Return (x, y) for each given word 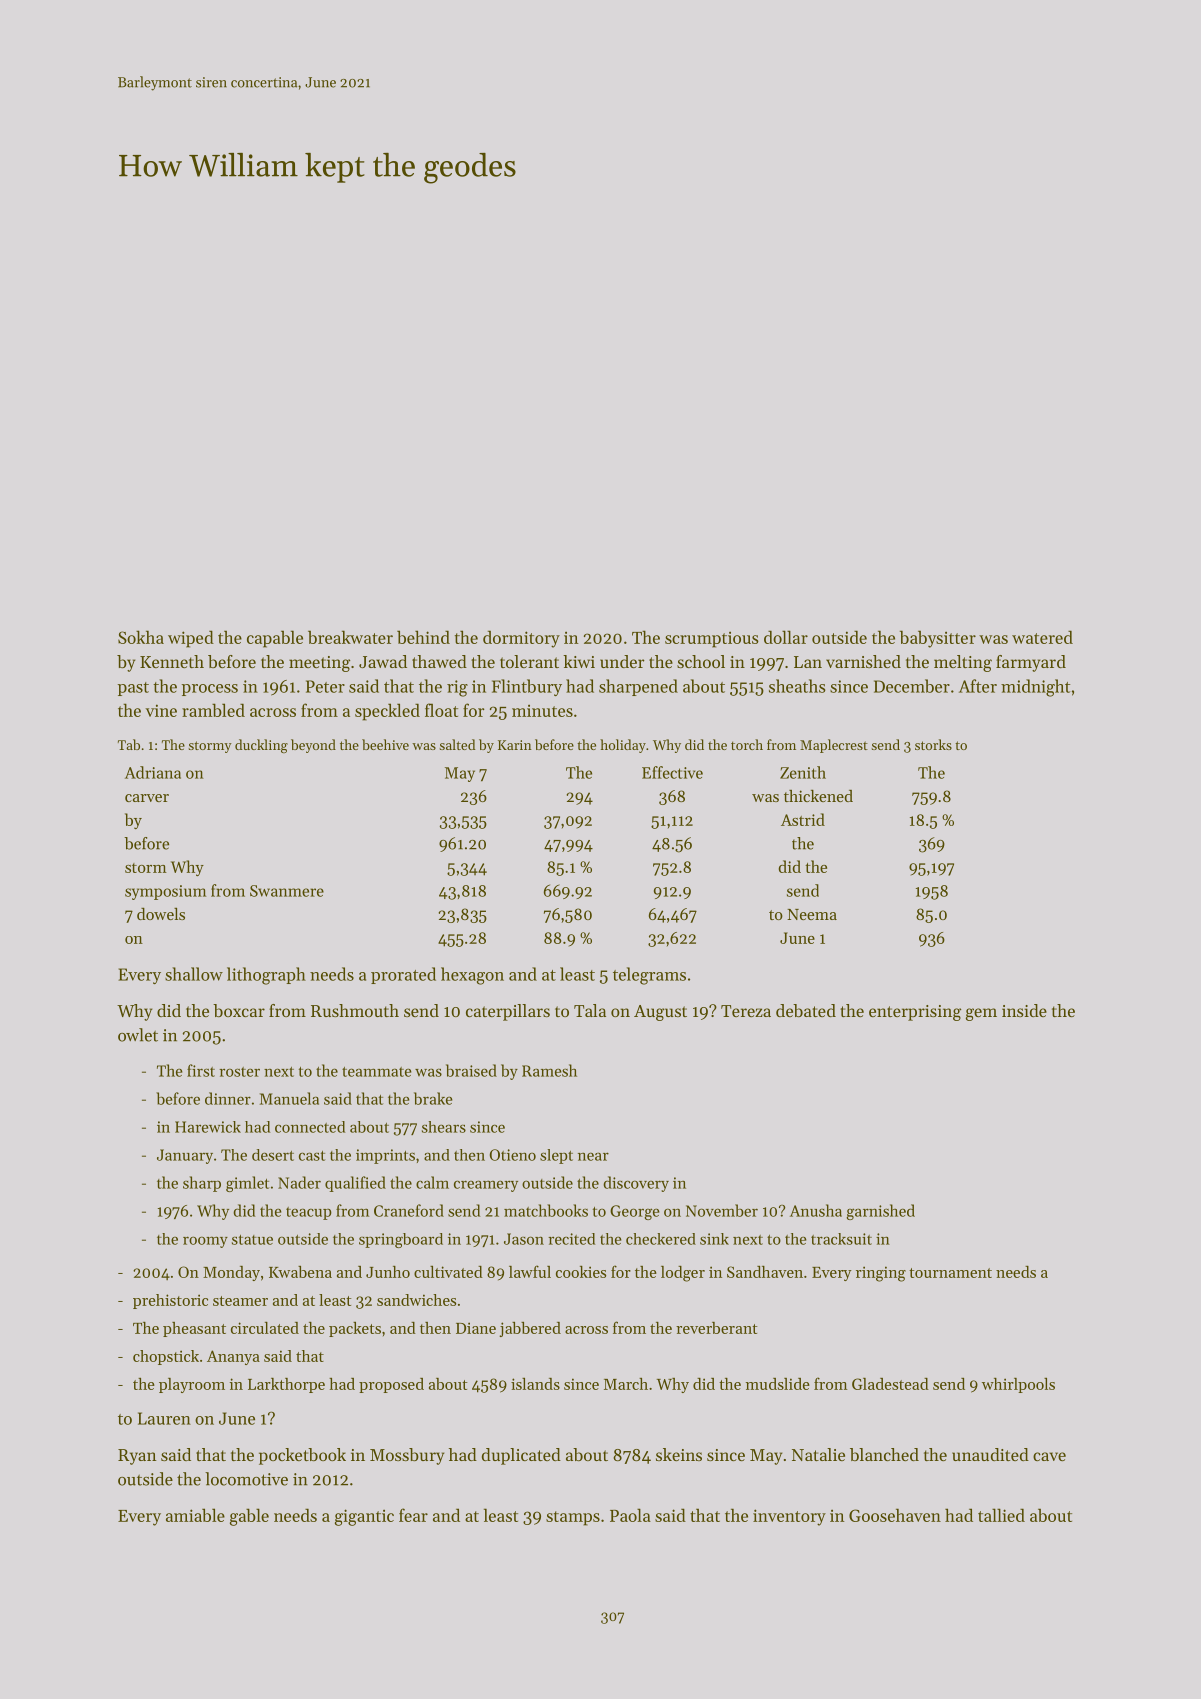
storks (933, 744)
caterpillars (508, 1012)
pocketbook (302, 1456)
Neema (812, 914)
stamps (573, 1518)
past (133, 689)
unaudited (990, 1454)
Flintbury (527, 687)
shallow (194, 974)
